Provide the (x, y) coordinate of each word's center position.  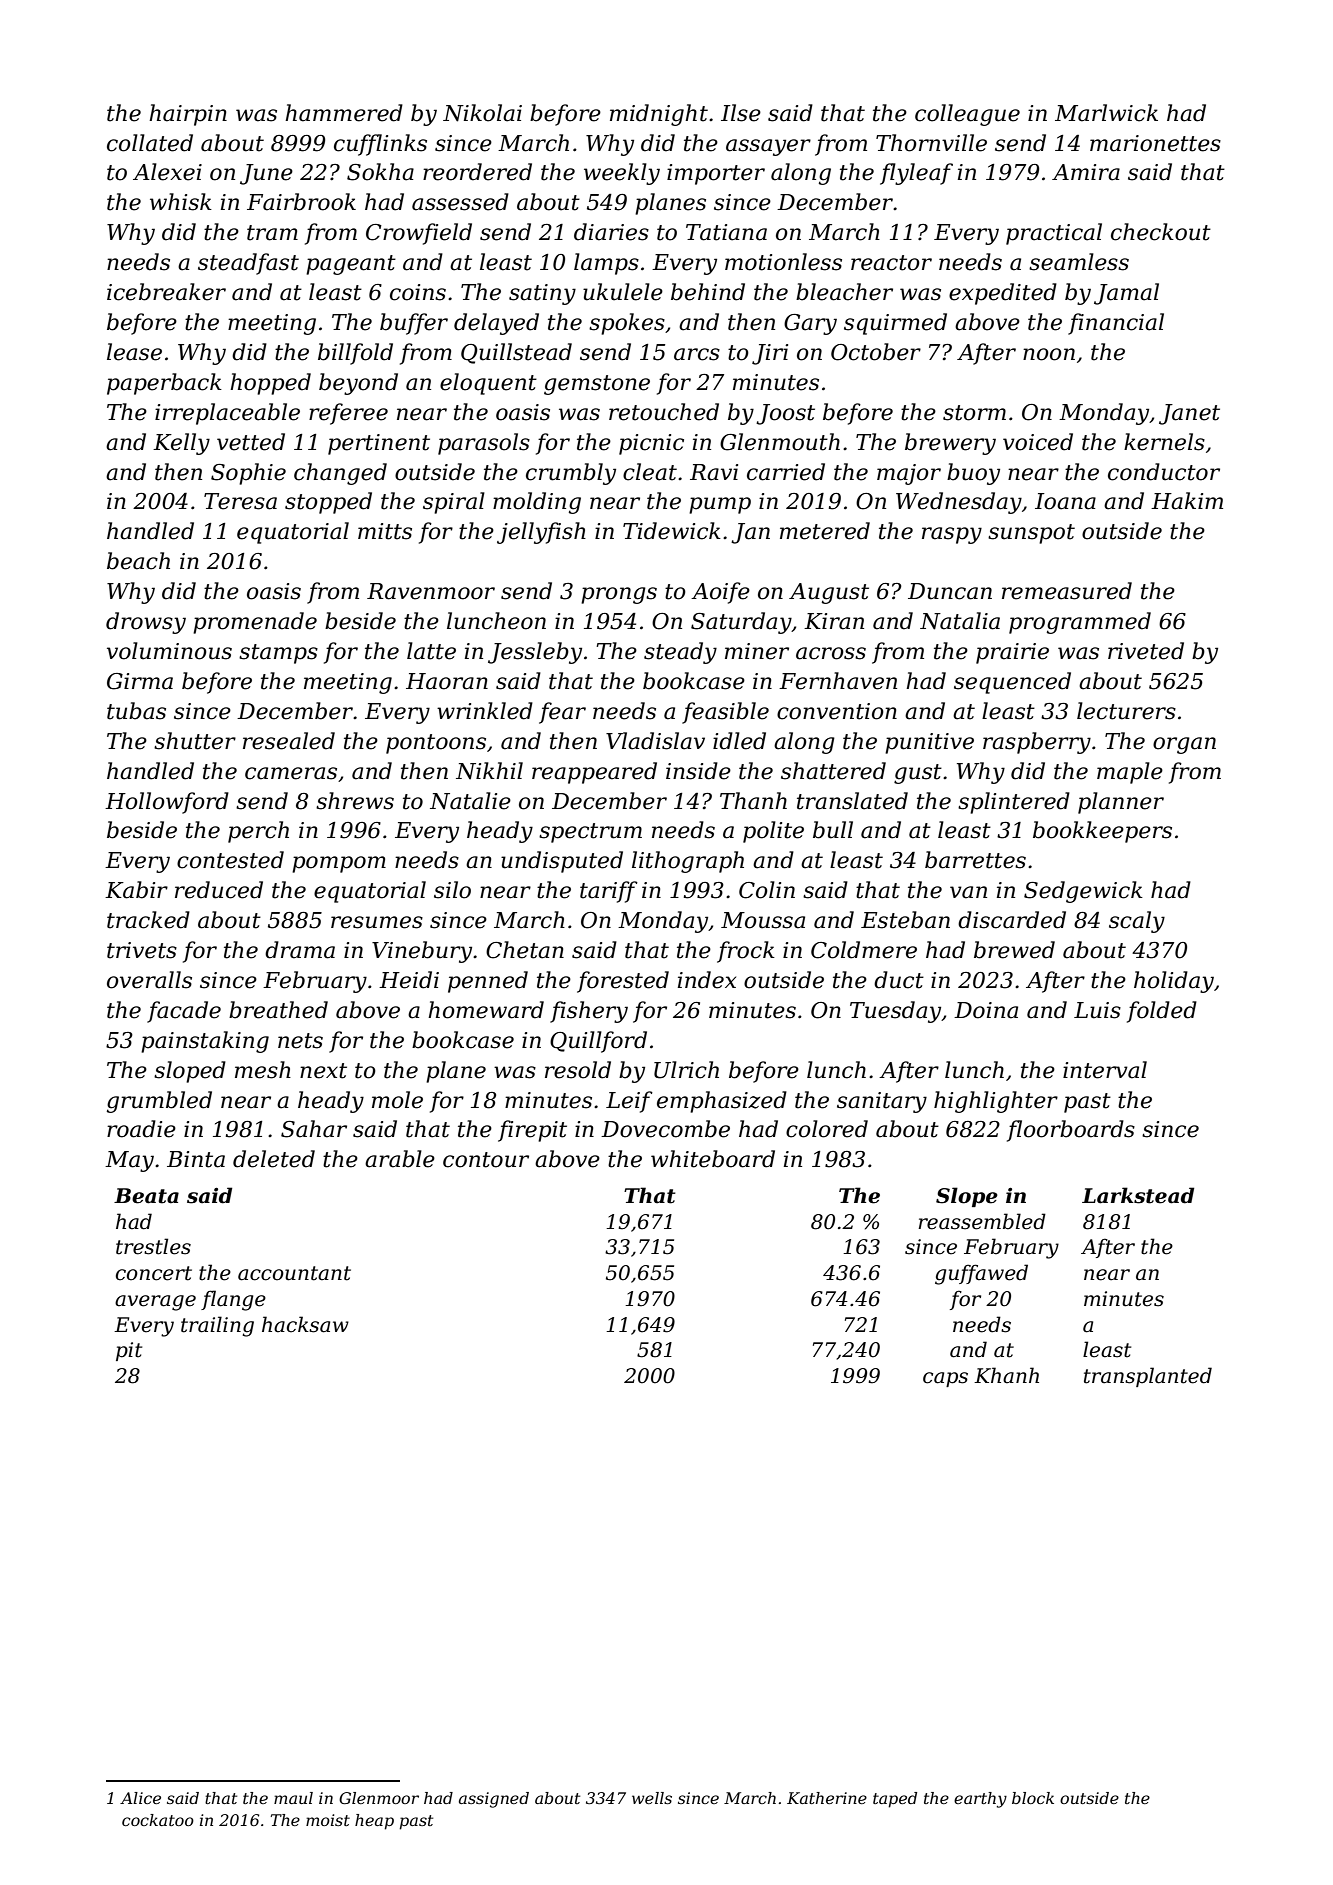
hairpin (188, 115)
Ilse (741, 113)
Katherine (827, 1798)
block (1033, 1798)
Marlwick (1106, 113)
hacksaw (305, 1324)
